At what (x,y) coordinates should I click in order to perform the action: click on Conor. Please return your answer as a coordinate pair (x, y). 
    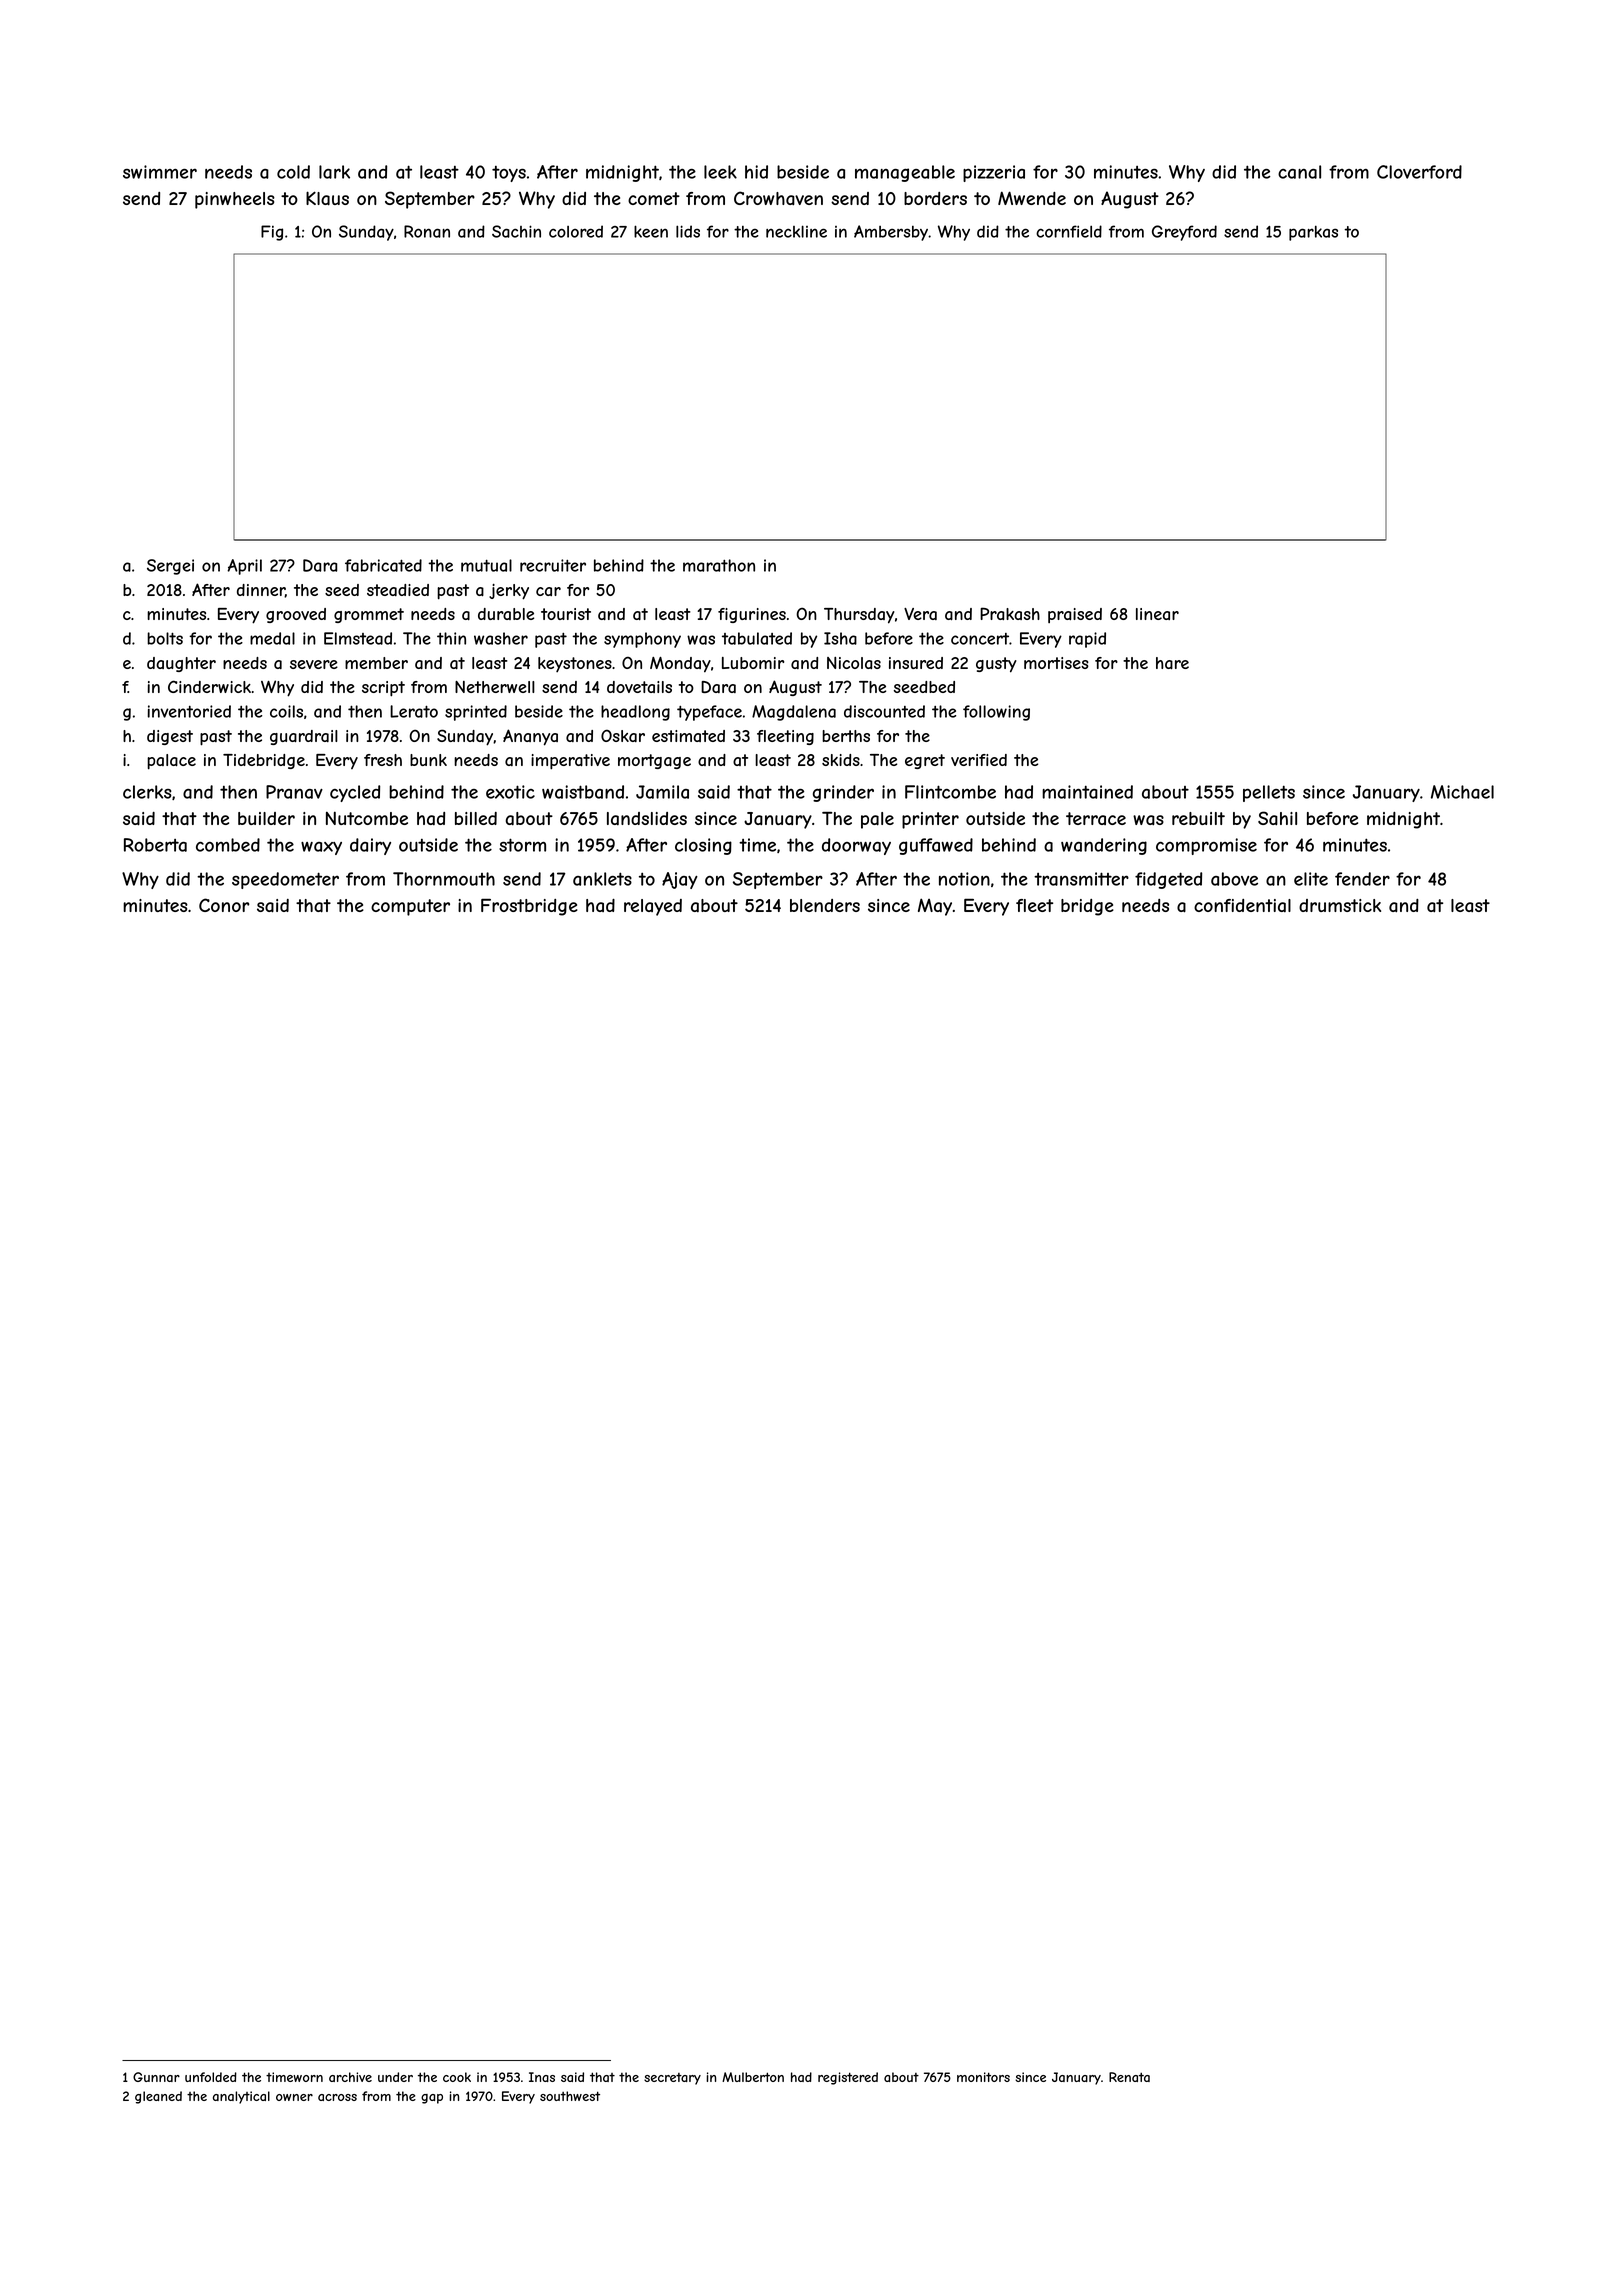
    Looking at the image, I should click on (224, 905).
